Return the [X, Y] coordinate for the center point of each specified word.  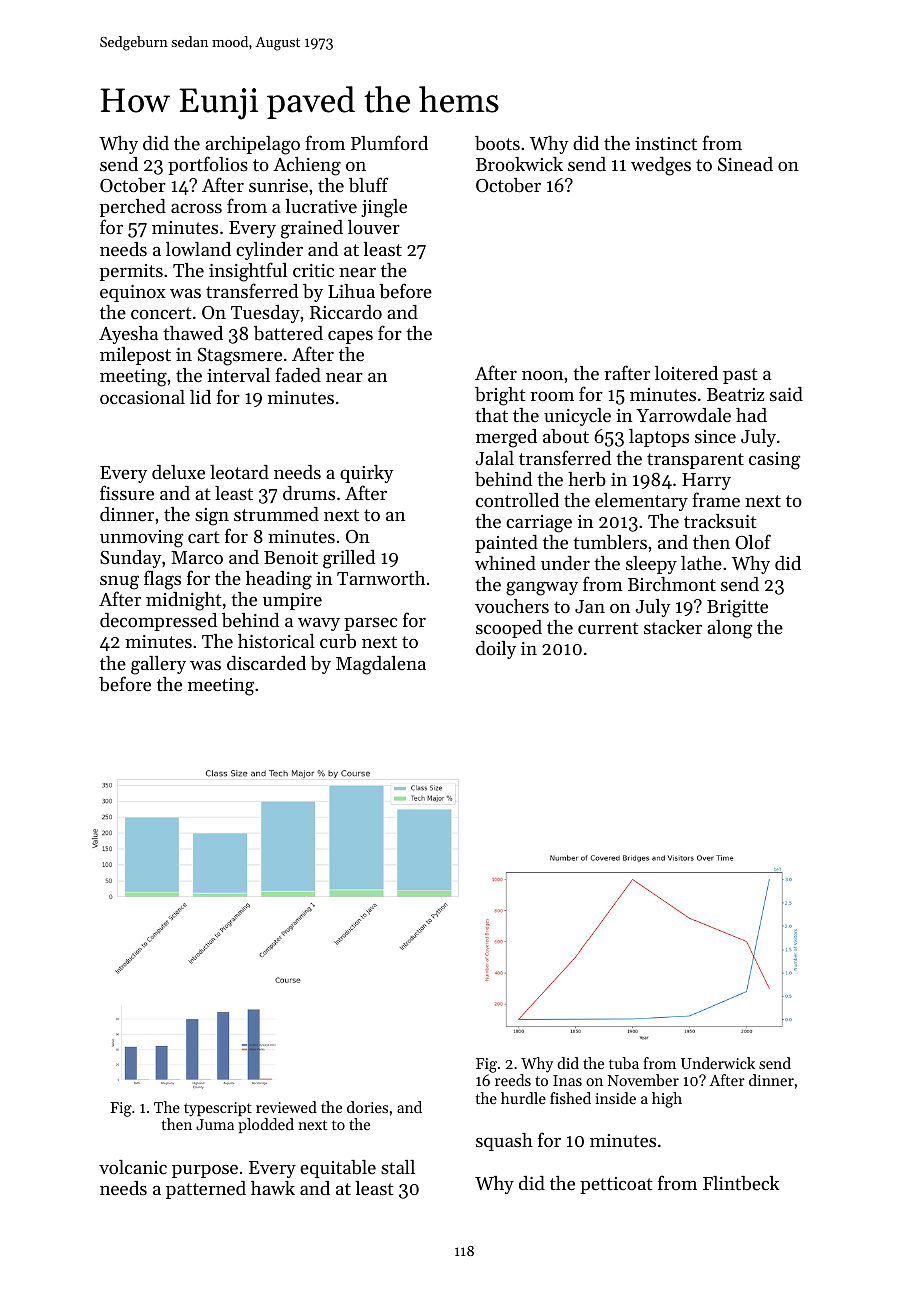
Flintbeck [741, 1183]
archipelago [252, 145]
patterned [206, 1190]
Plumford [389, 142]
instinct [666, 143]
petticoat [616, 1185]
